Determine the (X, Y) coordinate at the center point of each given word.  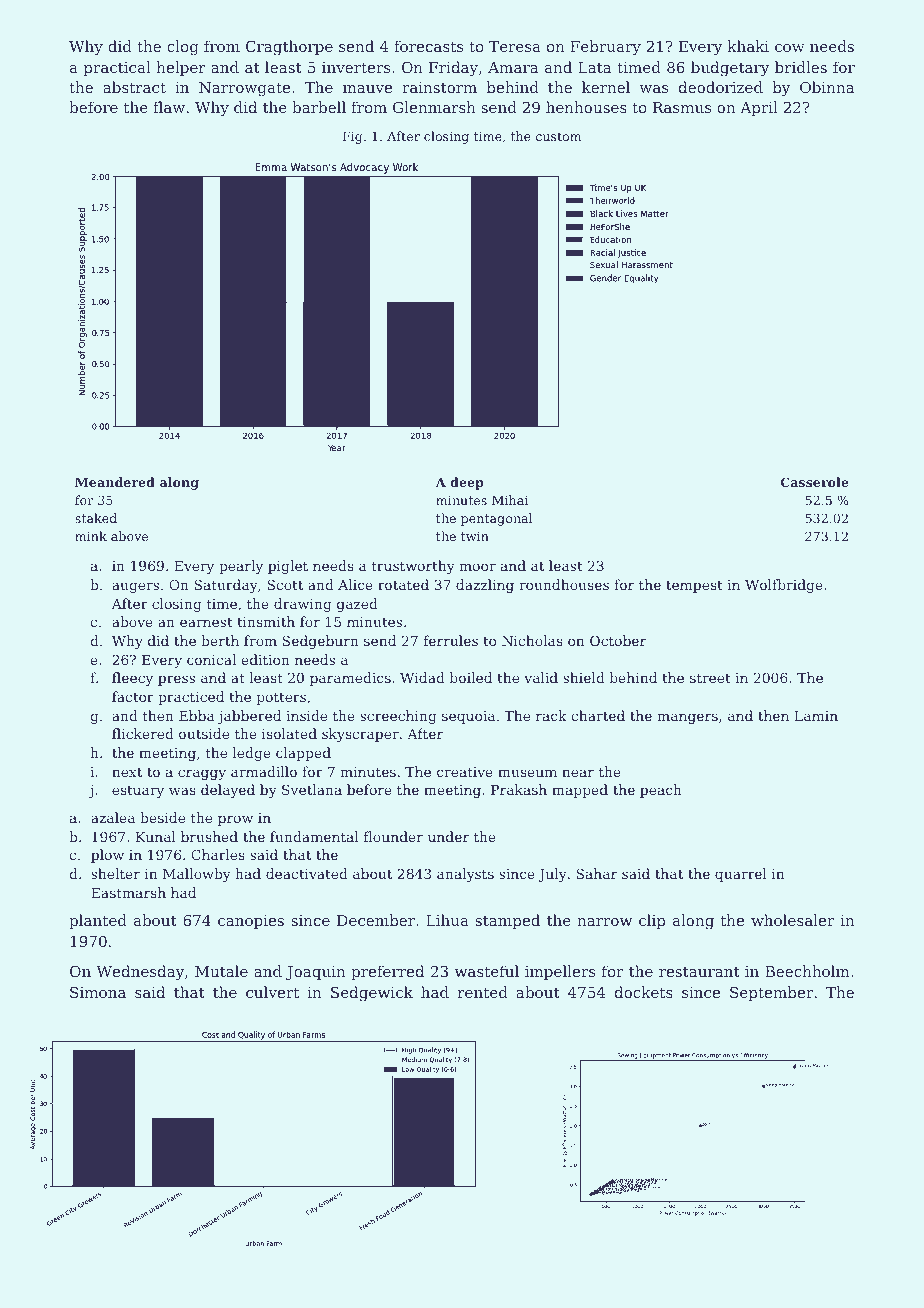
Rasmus (682, 107)
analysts (465, 875)
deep (467, 483)
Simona (98, 992)
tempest (694, 586)
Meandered (115, 482)
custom (559, 136)
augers (135, 587)
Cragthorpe (289, 48)
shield (584, 677)
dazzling (485, 586)
